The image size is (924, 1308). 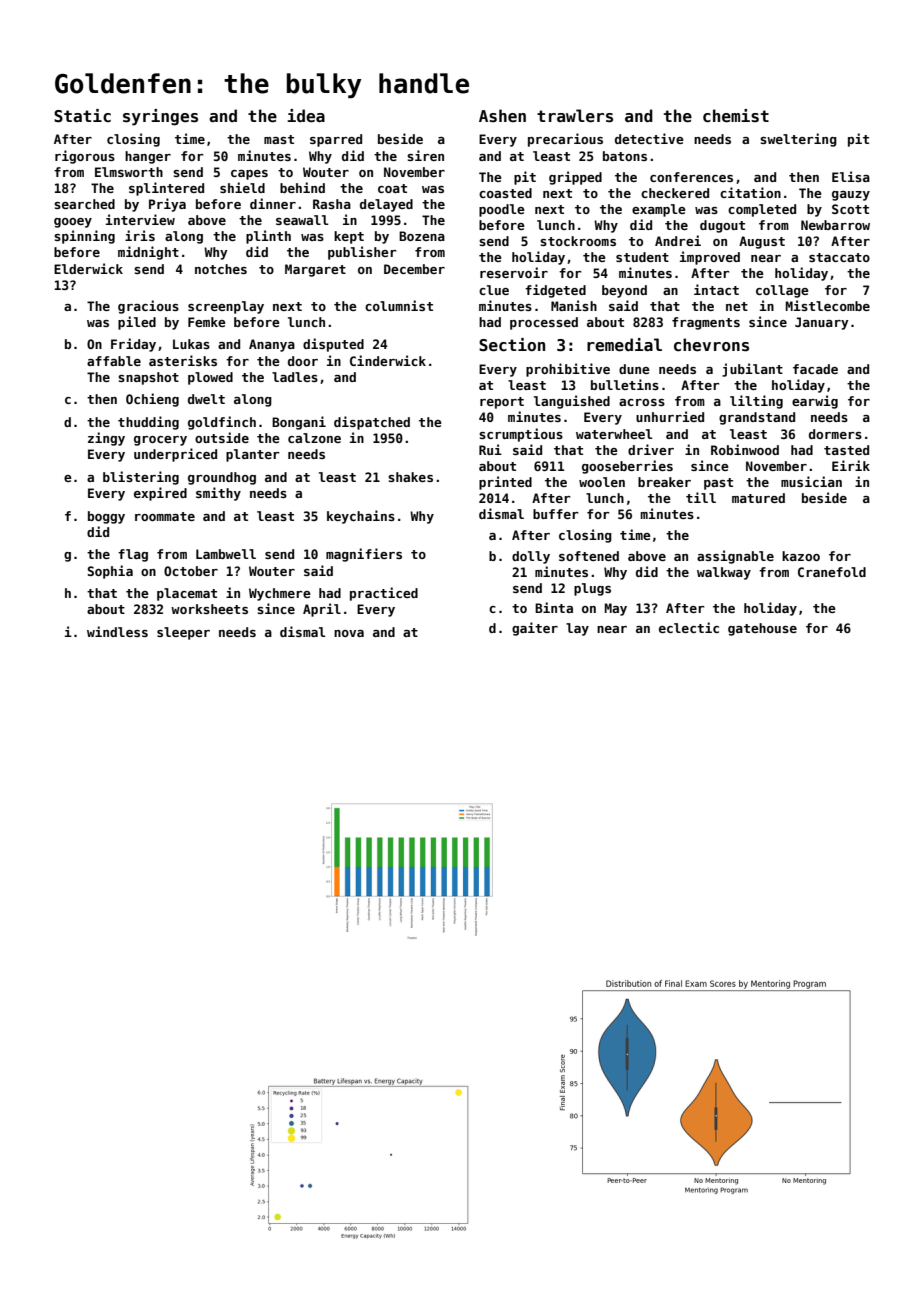 What do you see at coordinates (512, 345) in the page?
I see `Section` at bounding box center [512, 345].
